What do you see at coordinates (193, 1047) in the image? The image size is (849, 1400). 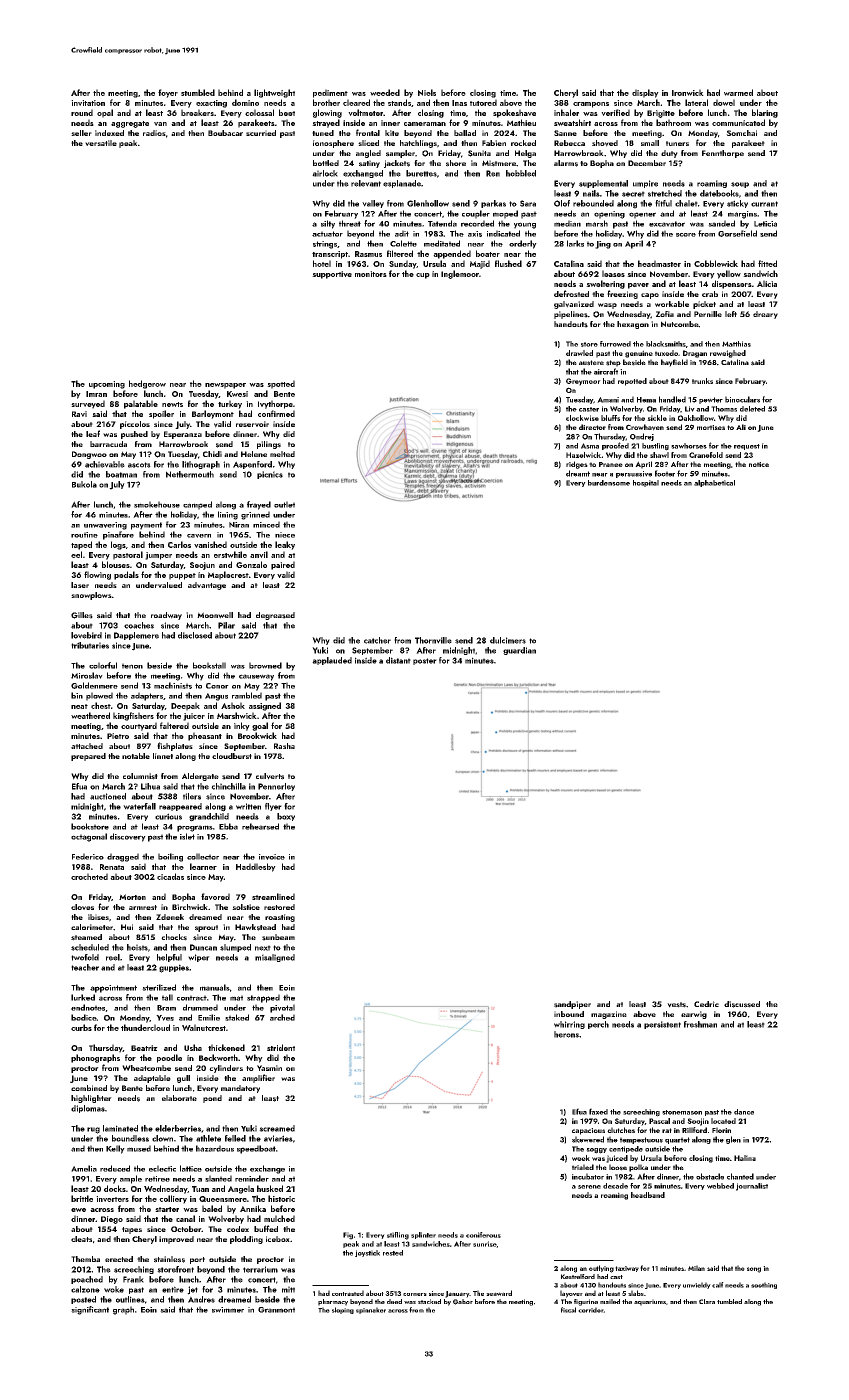 I see `Usha` at bounding box center [193, 1047].
